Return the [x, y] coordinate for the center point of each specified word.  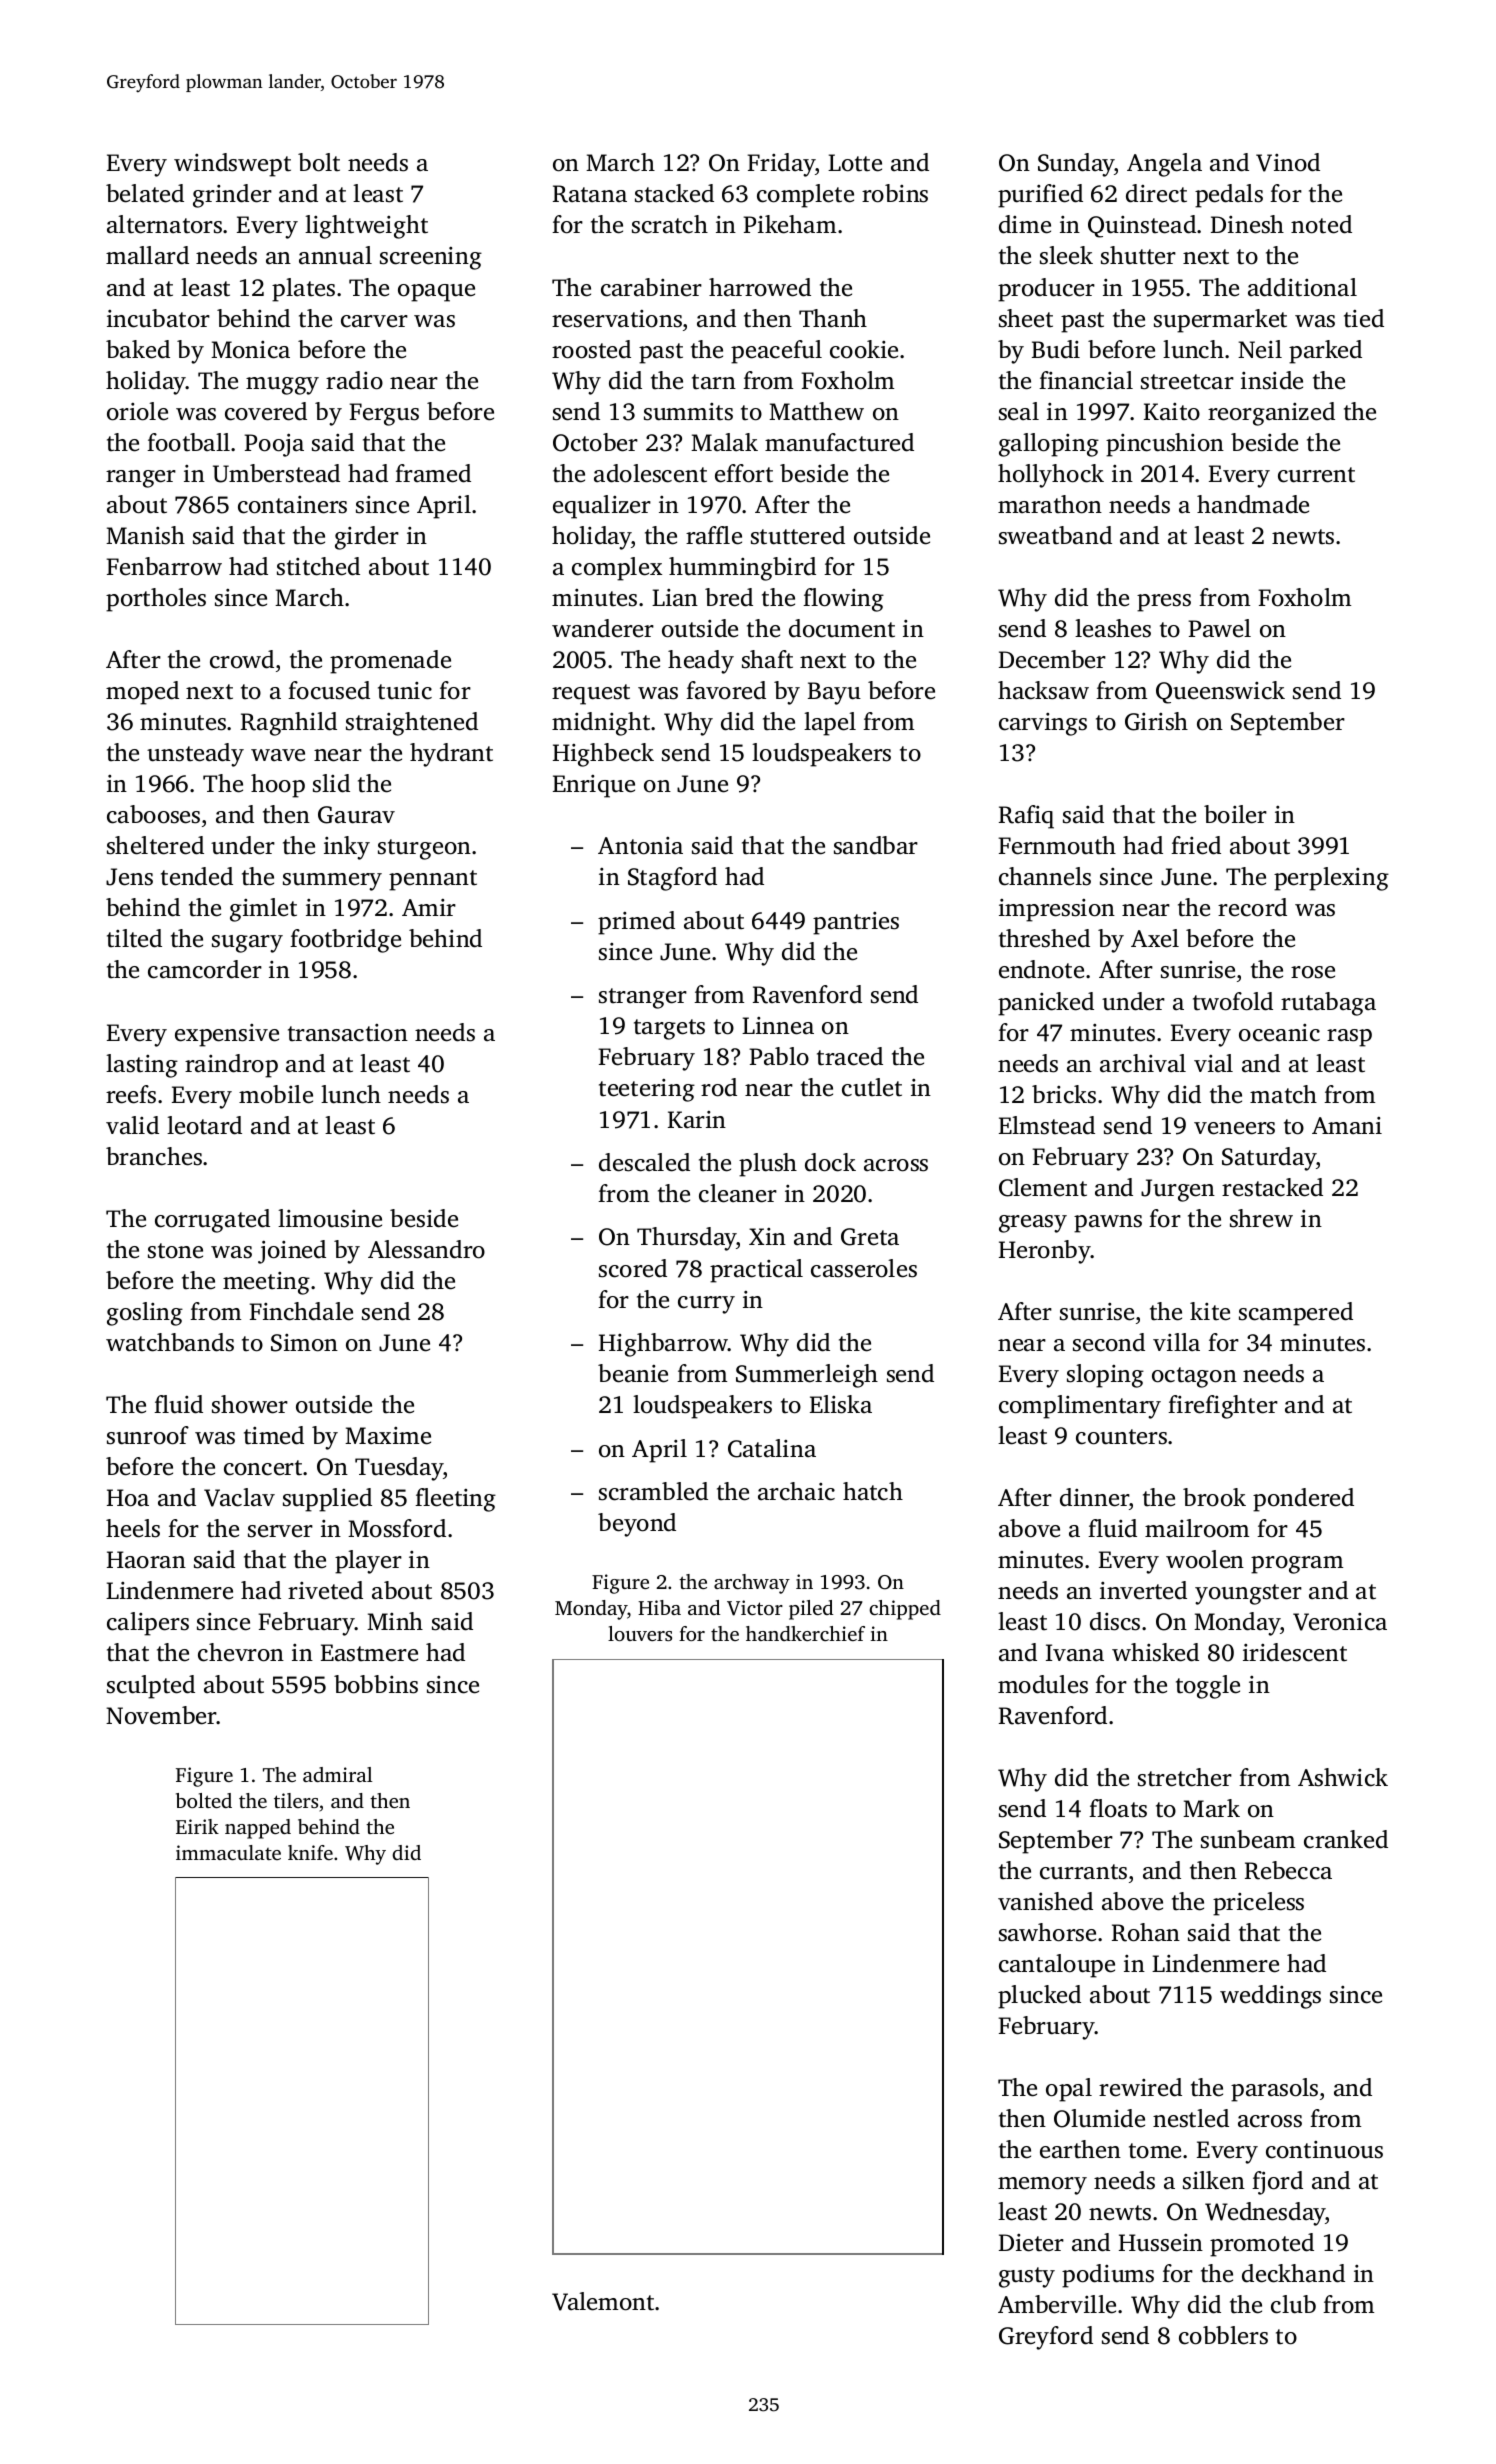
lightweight [366, 227]
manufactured [839, 442]
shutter [1138, 255]
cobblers [1223, 2335]
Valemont [604, 2301]
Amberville [1057, 2304]
